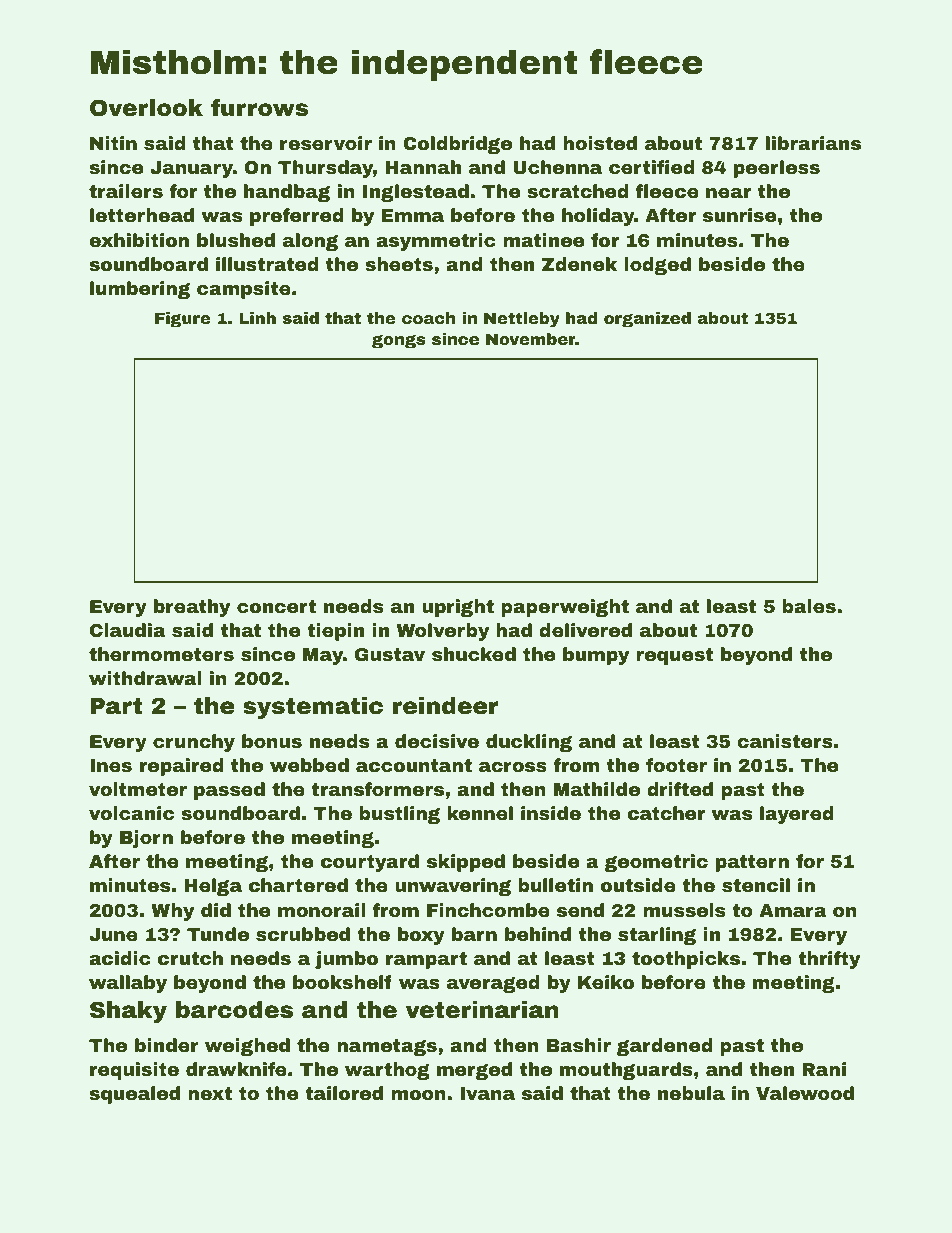  I want to click on across, so click(513, 767).
